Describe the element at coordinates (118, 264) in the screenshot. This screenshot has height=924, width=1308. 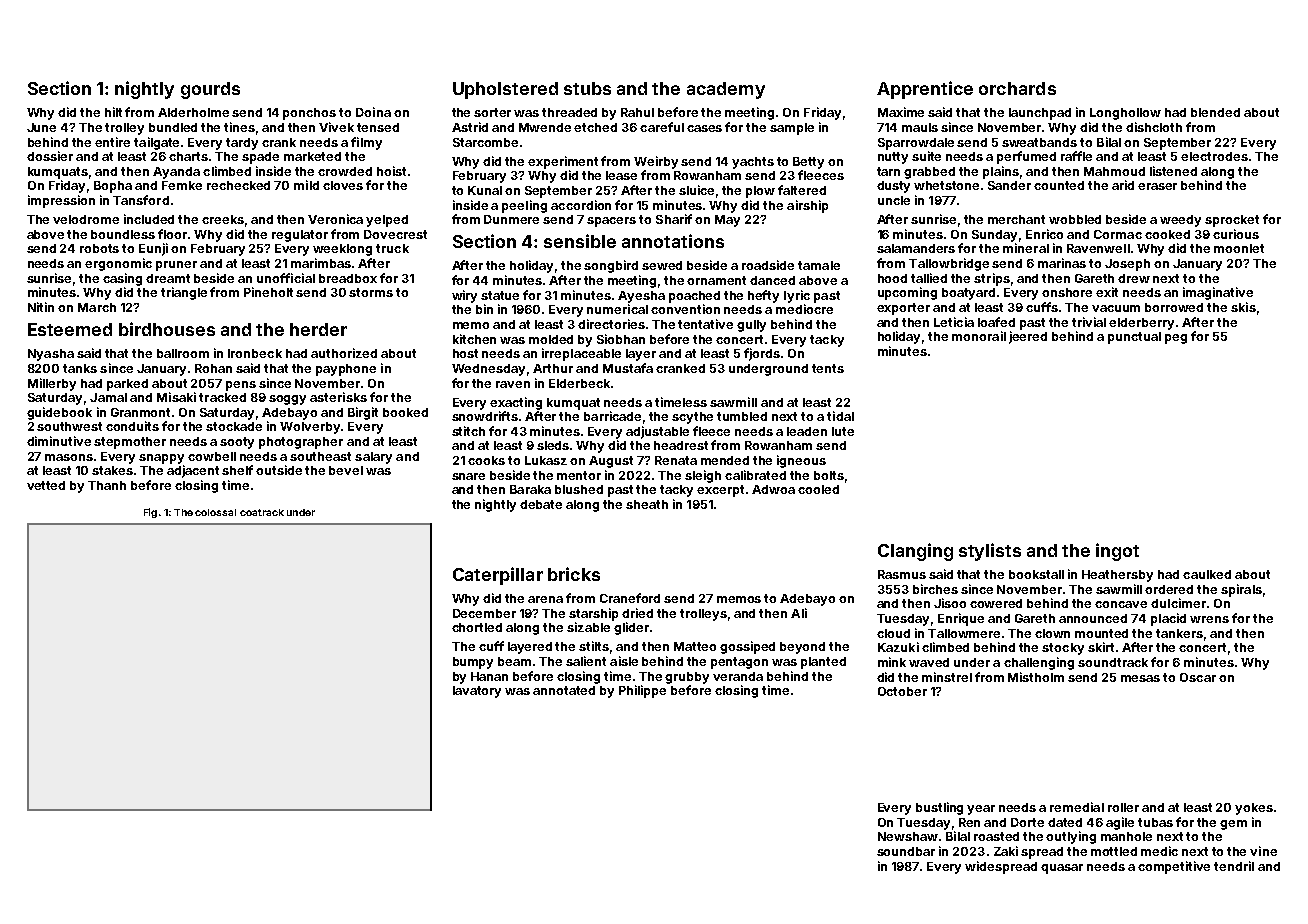
I see `ergonomic` at that location.
